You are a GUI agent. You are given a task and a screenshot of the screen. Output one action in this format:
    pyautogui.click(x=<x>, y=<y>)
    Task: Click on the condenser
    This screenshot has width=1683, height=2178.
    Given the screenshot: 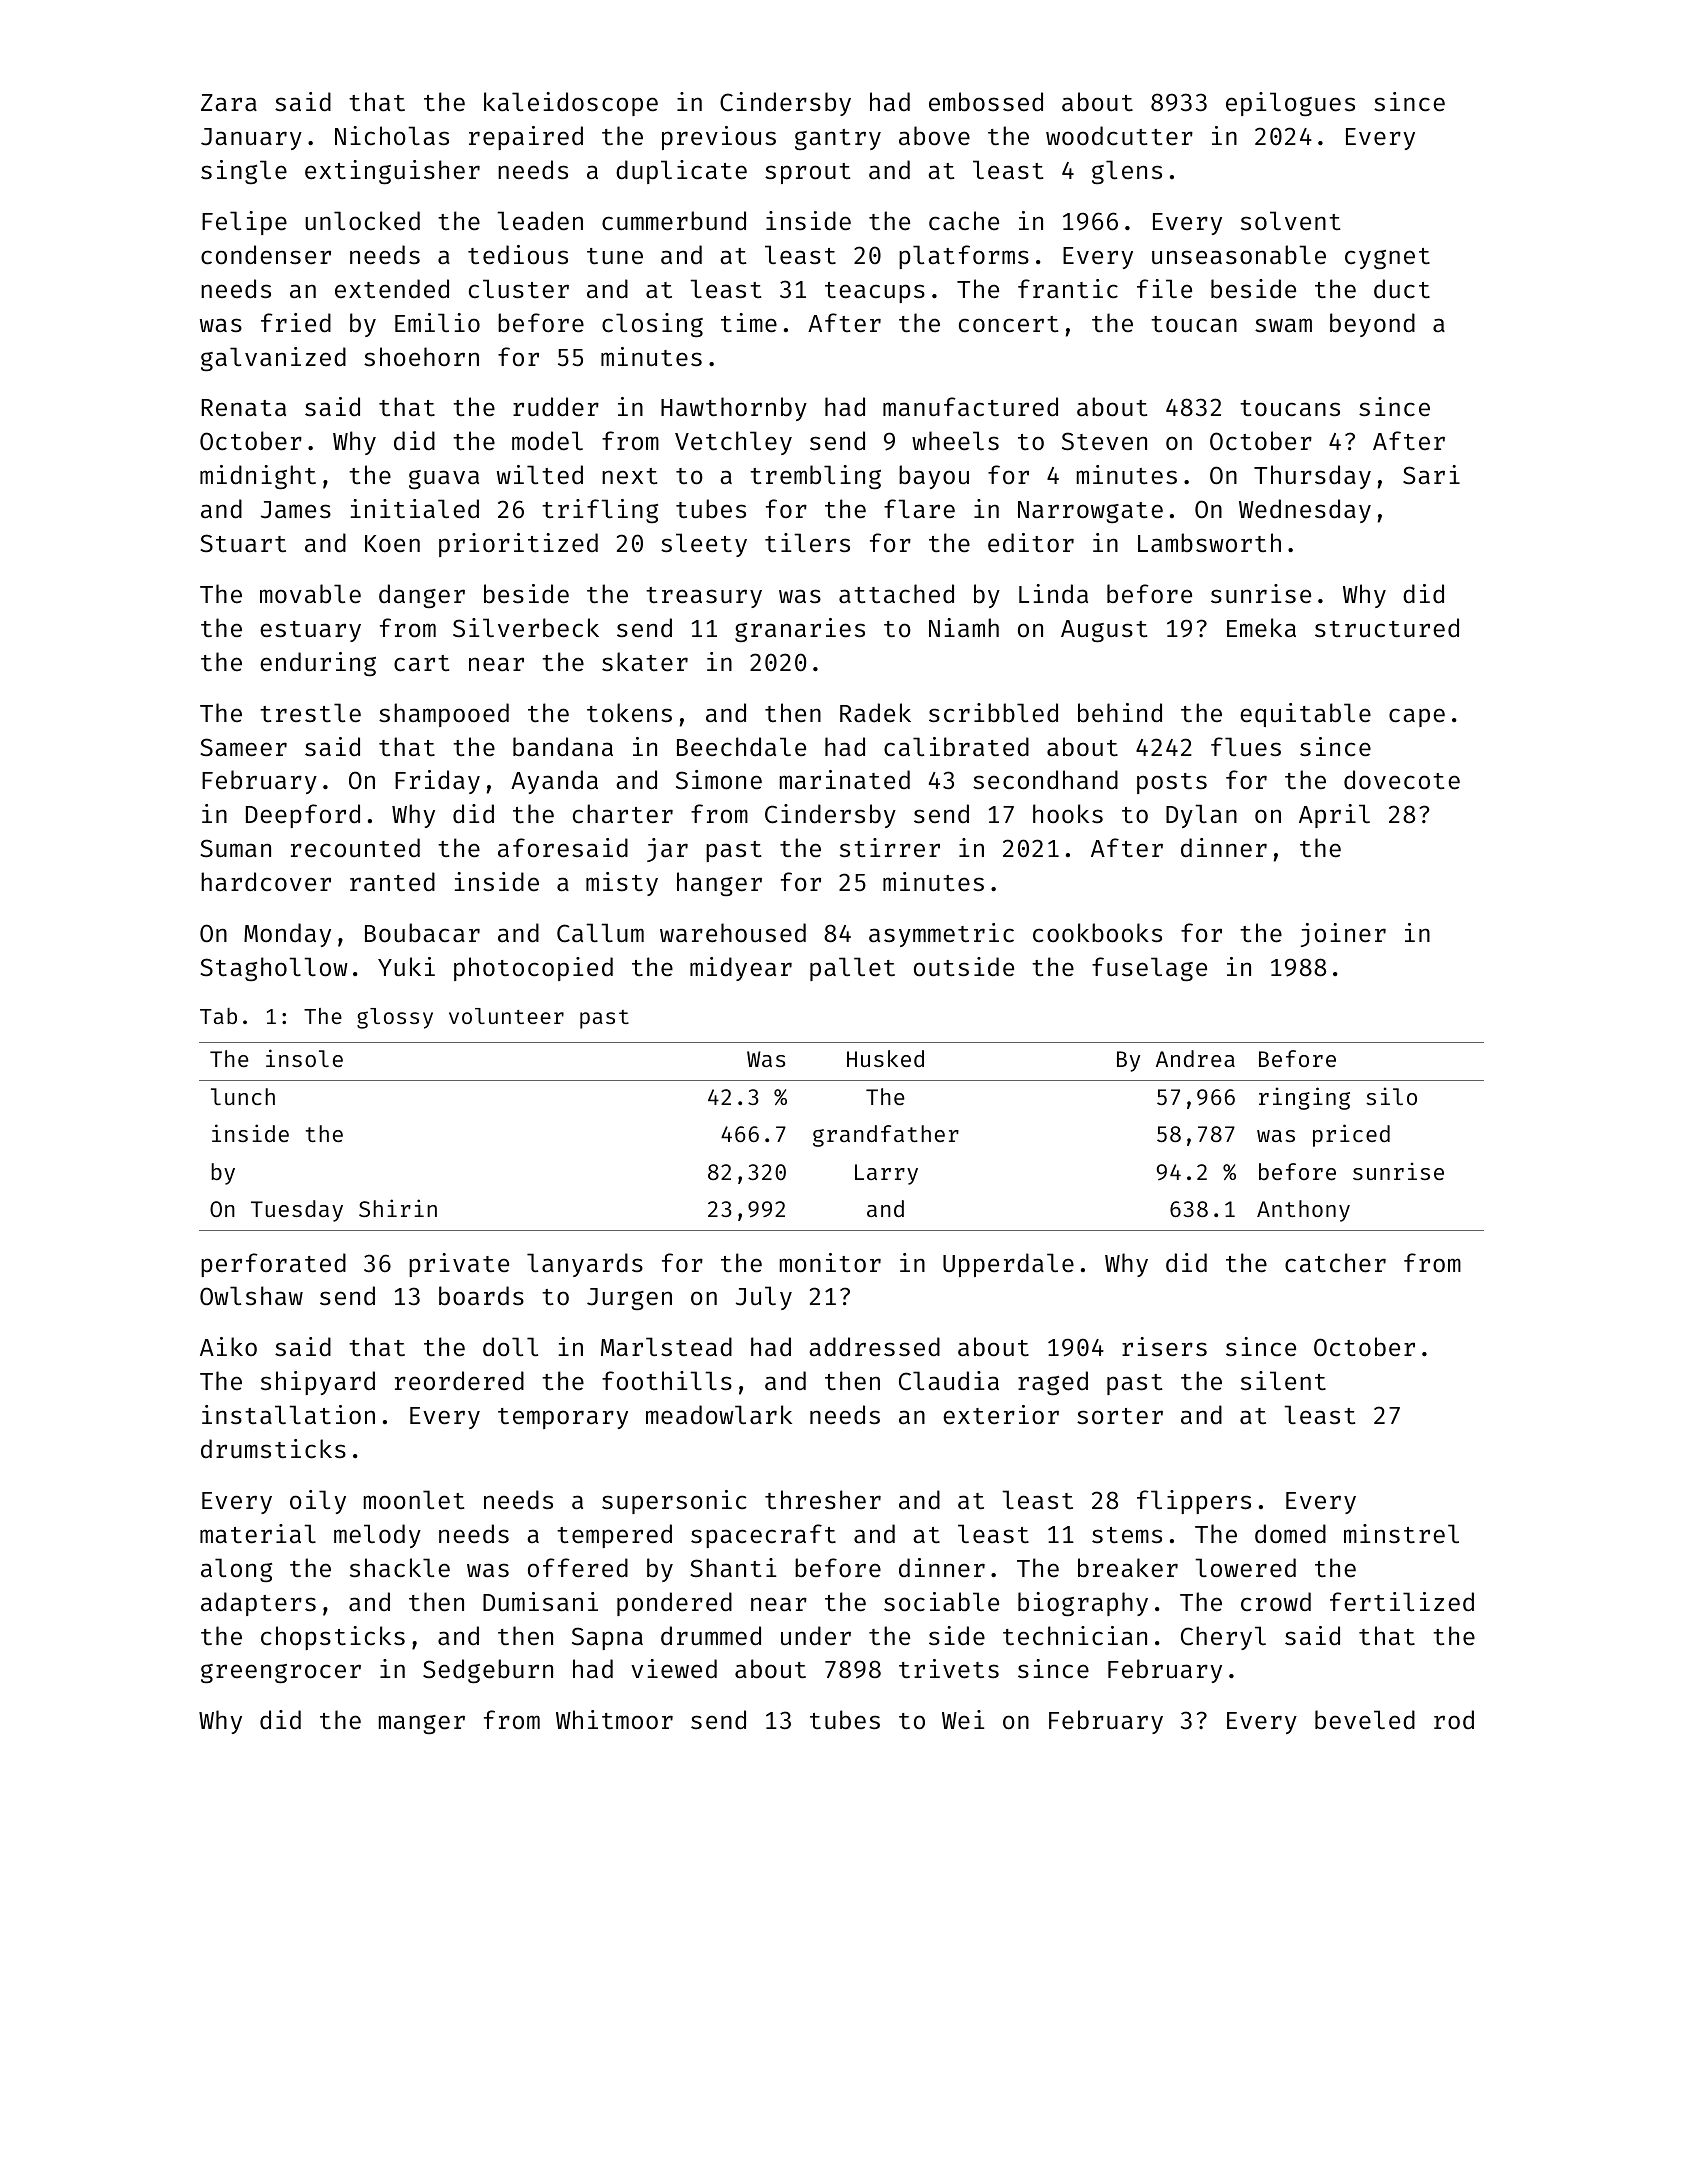 What is the action you would take?
    pyautogui.click(x=266, y=255)
